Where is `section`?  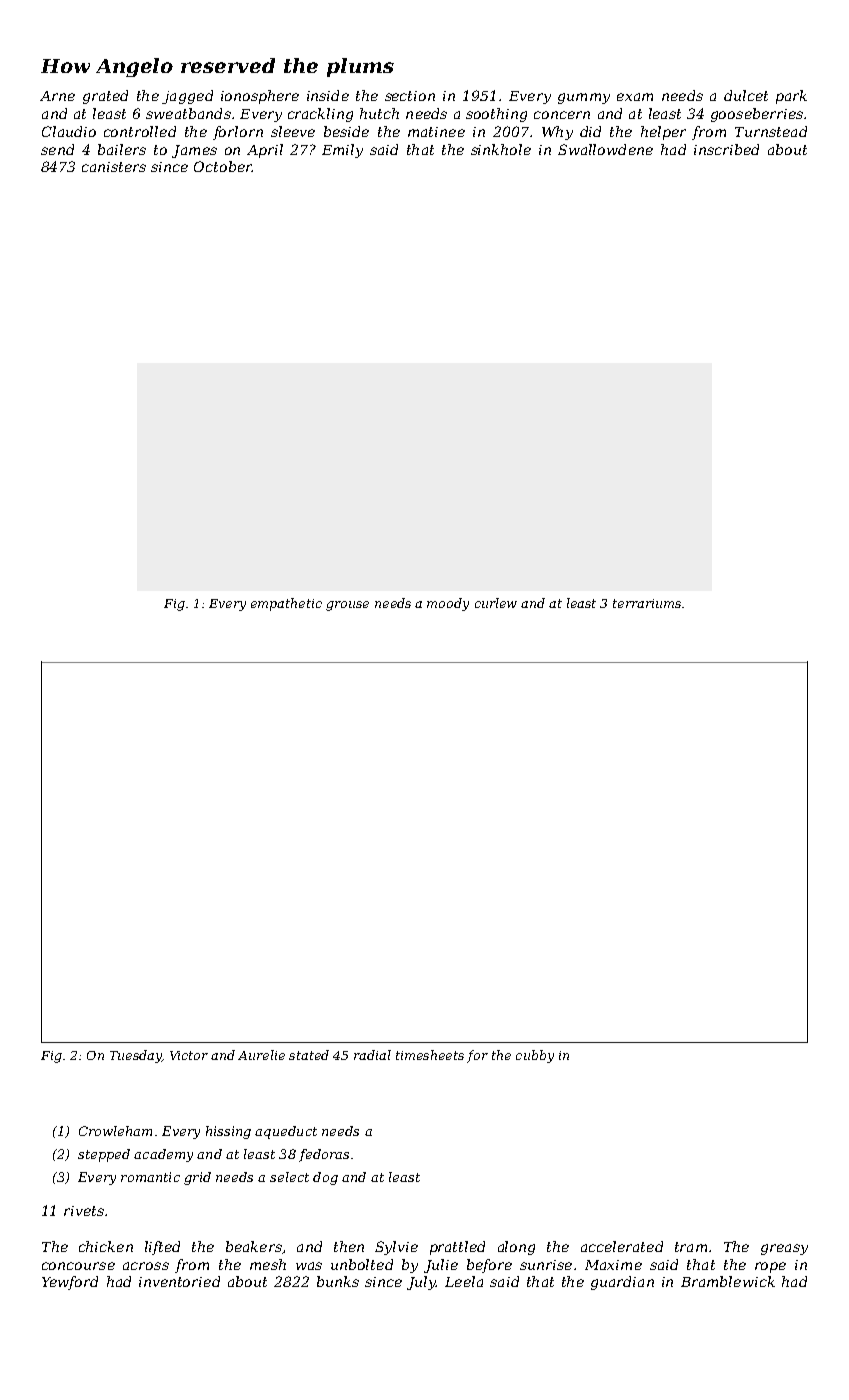 section is located at coordinates (410, 96).
